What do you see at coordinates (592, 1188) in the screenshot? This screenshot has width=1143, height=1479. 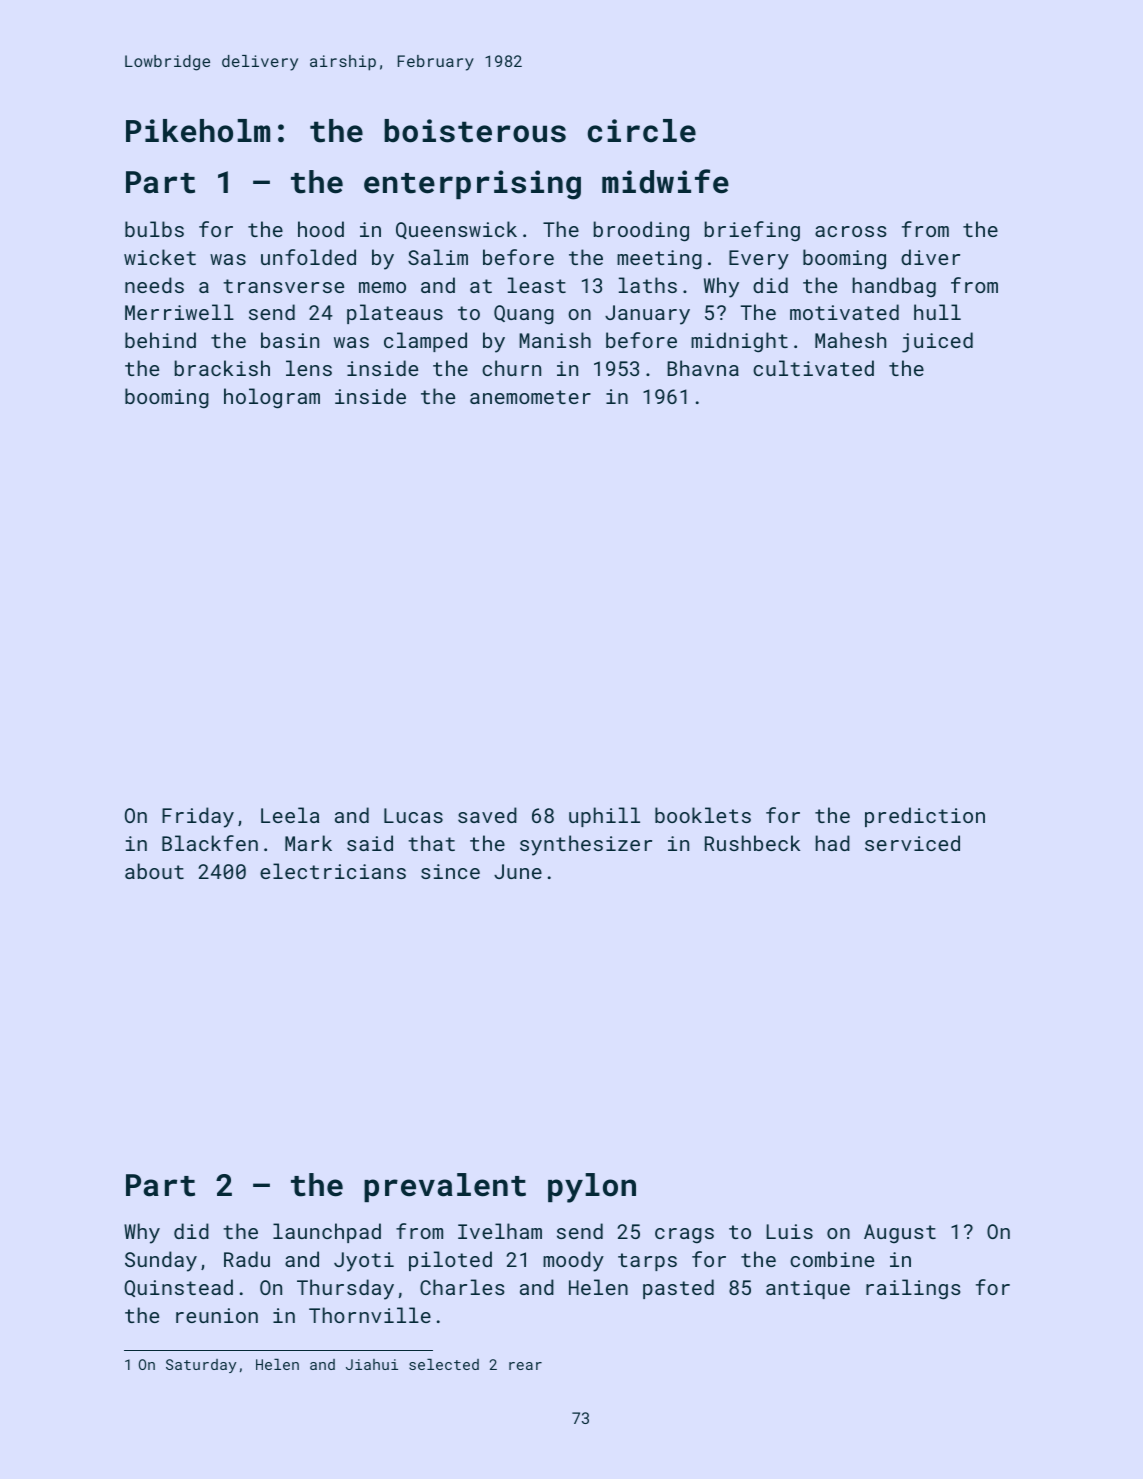 I see `pylon` at bounding box center [592, 1188].
